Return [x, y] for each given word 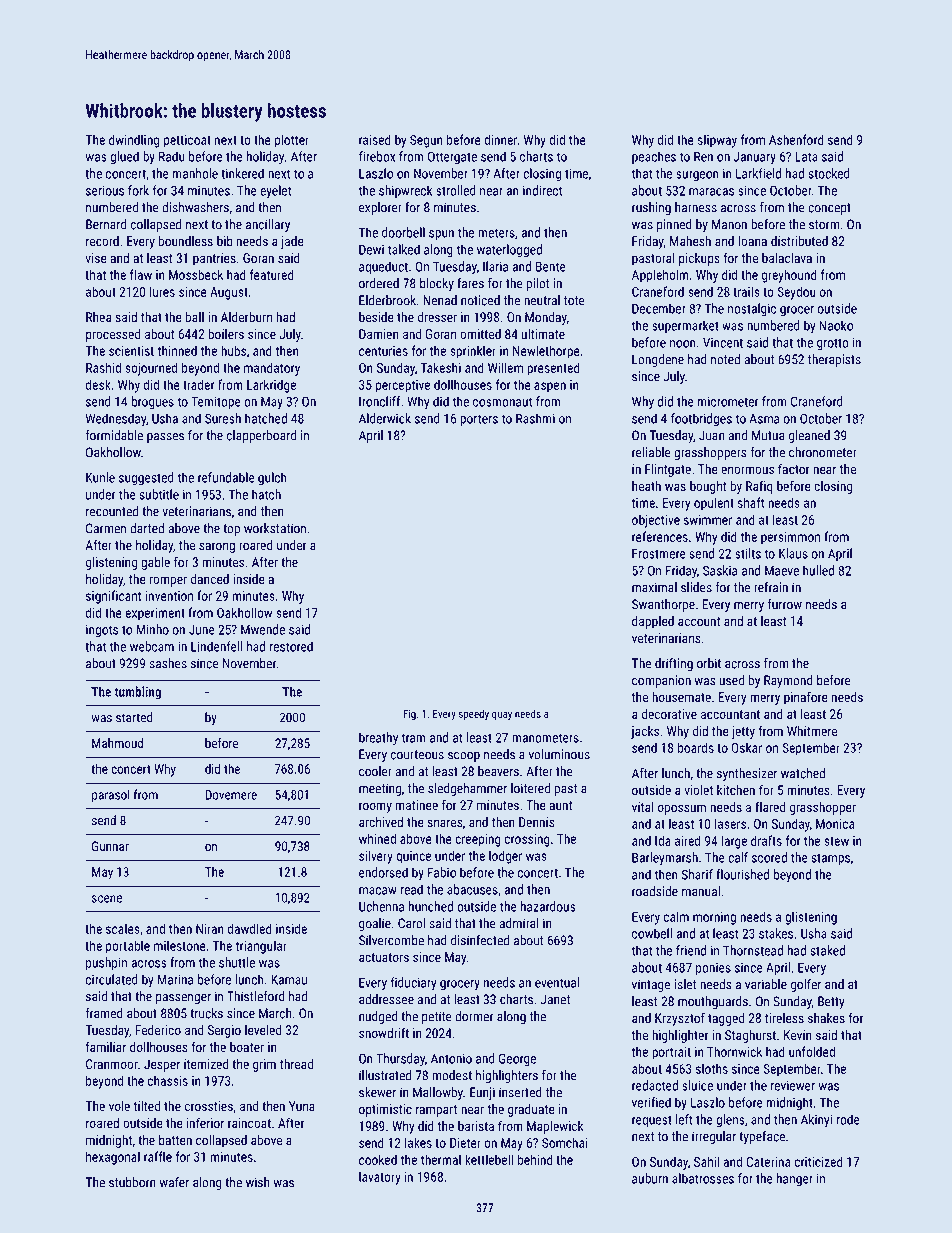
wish [258, 1182]
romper [168, 581]
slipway [717, 141]
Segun [426, 141]
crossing [527, 840]
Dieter [465, 1143]
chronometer [823, 452]
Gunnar [110, 846]
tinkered [242, 173]
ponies [713, 969]
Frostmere [659, 553]
